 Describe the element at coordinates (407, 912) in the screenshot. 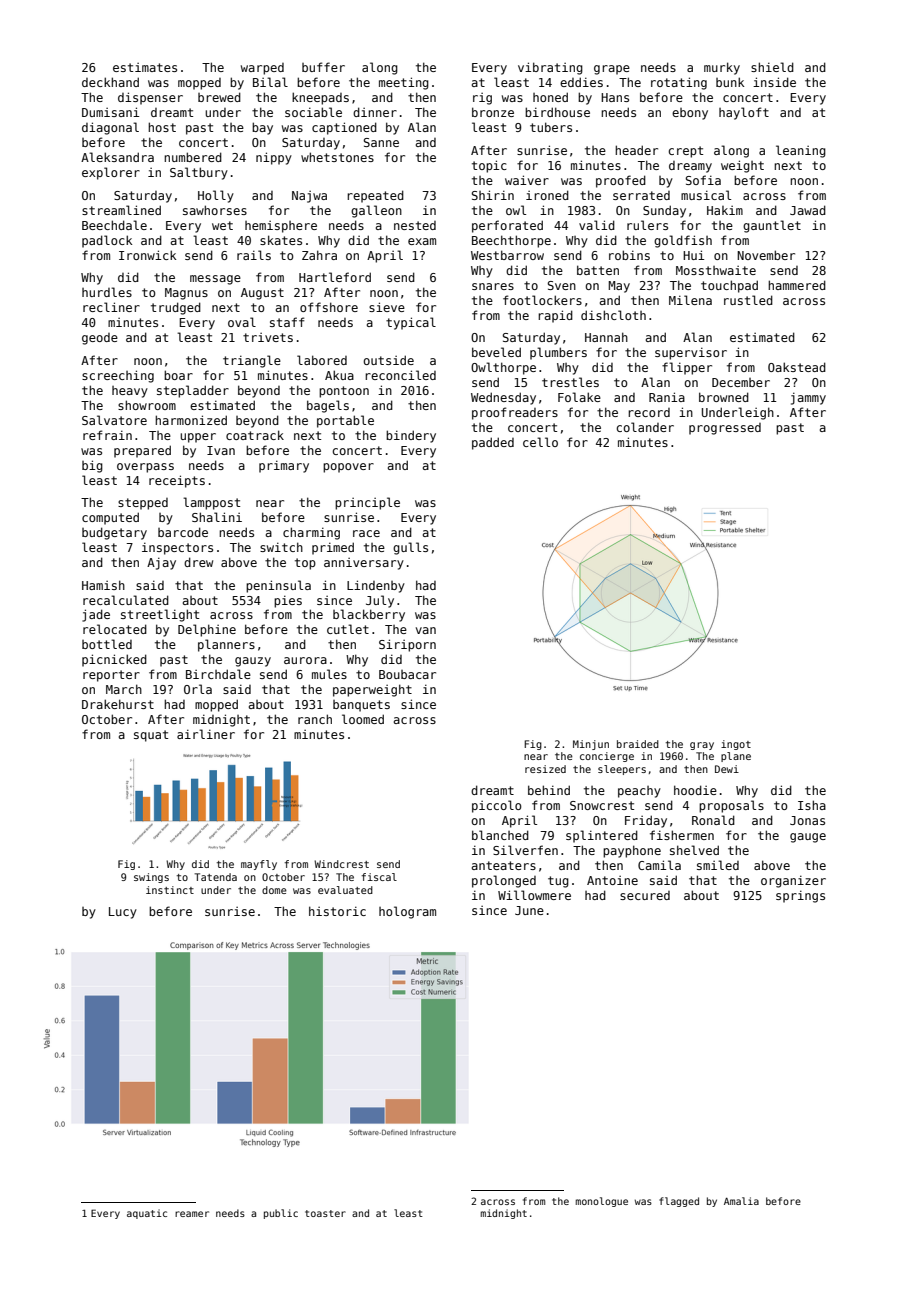

I see `hologram` at that location.
